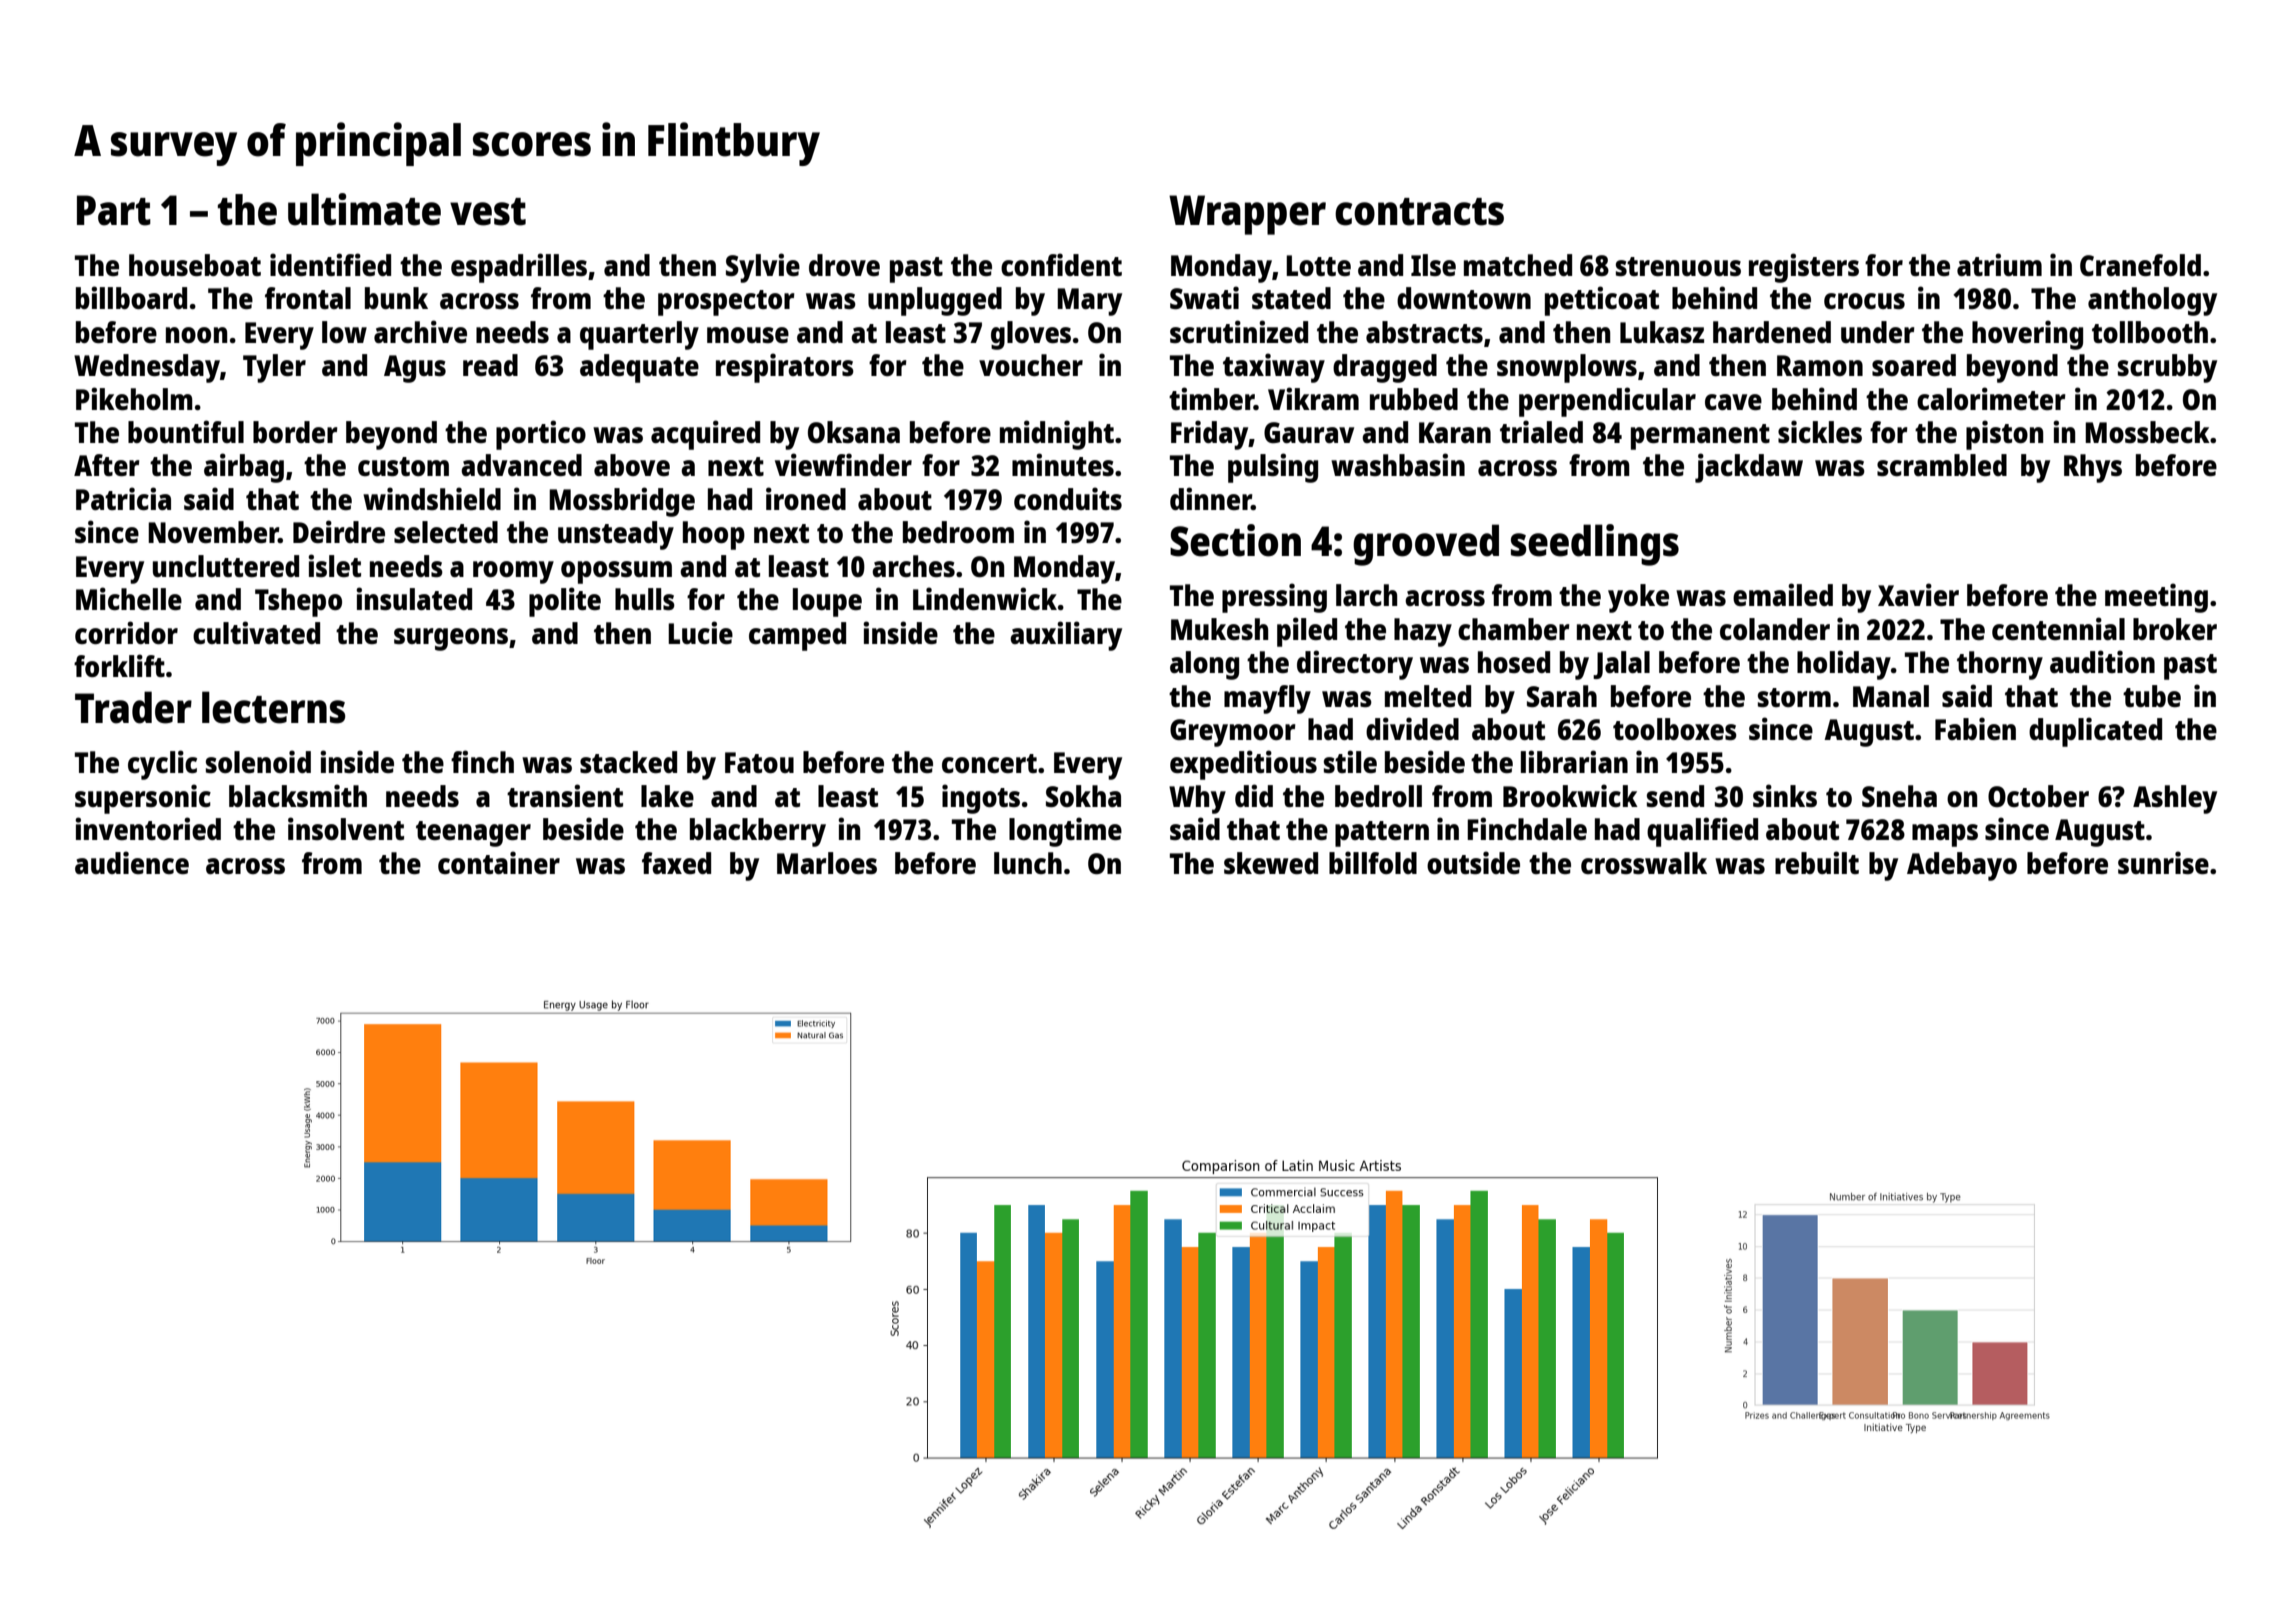  Describe the element at coordinates (123, 498) in the screenshot. I see `Patricia` at that location.
